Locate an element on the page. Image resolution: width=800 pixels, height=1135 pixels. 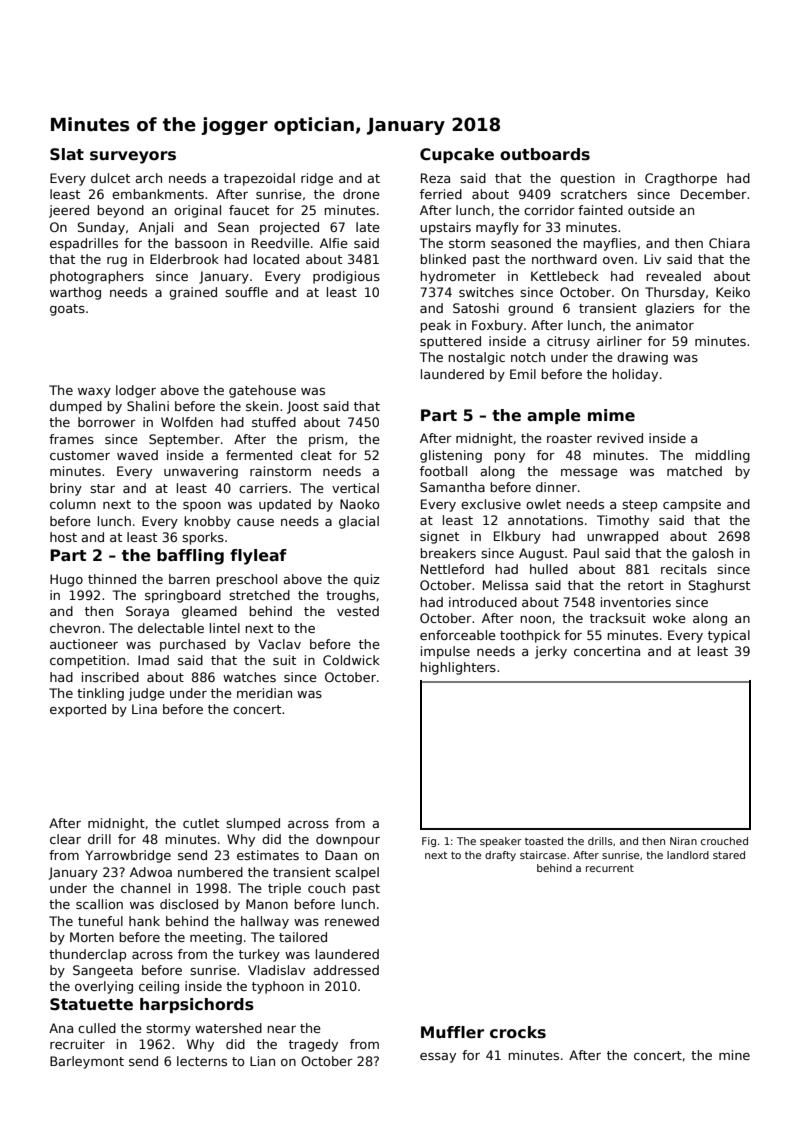
prodigious is located at coordinates (346, 277).
